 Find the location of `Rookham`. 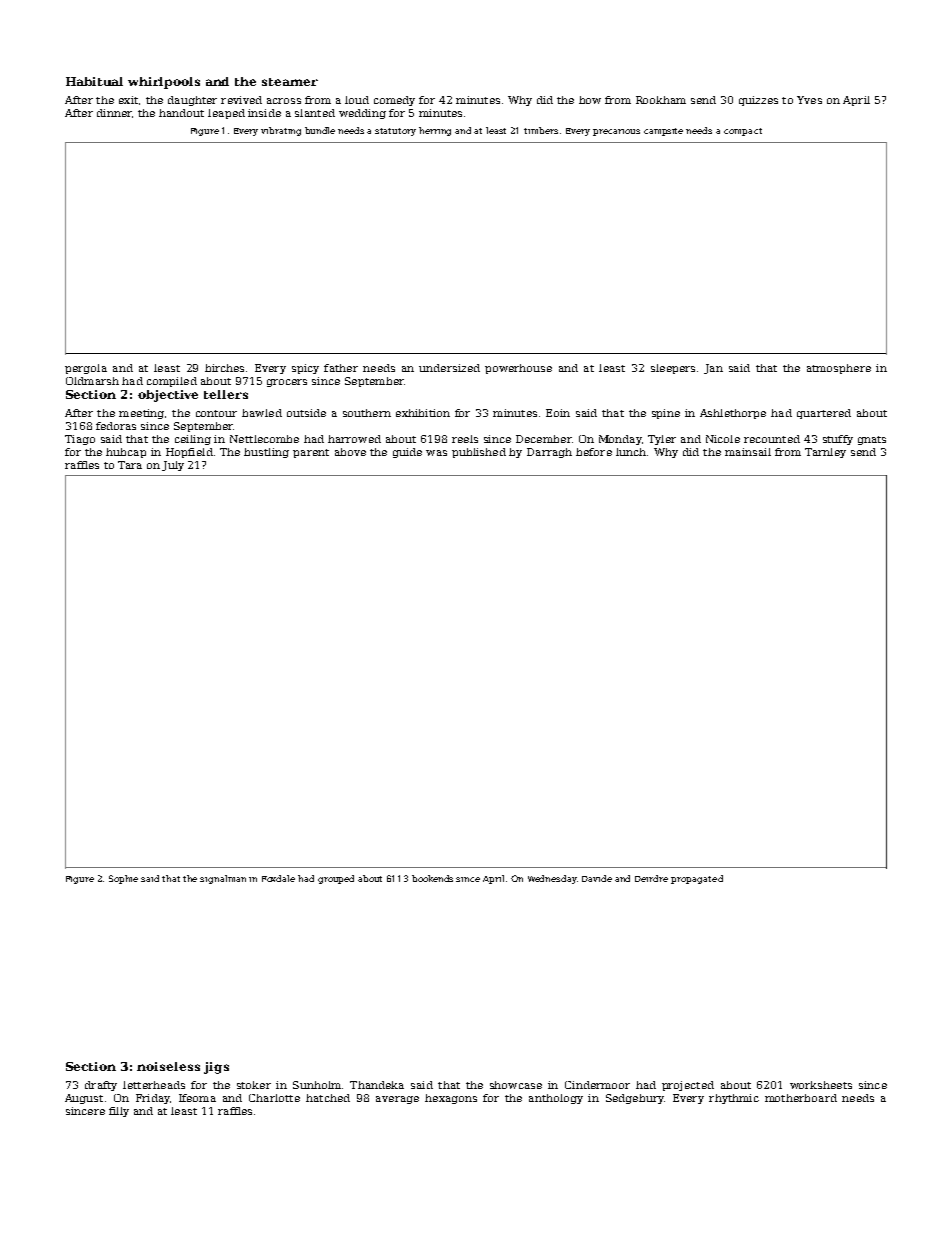

Rookham is located at coordinates (661, 100).
